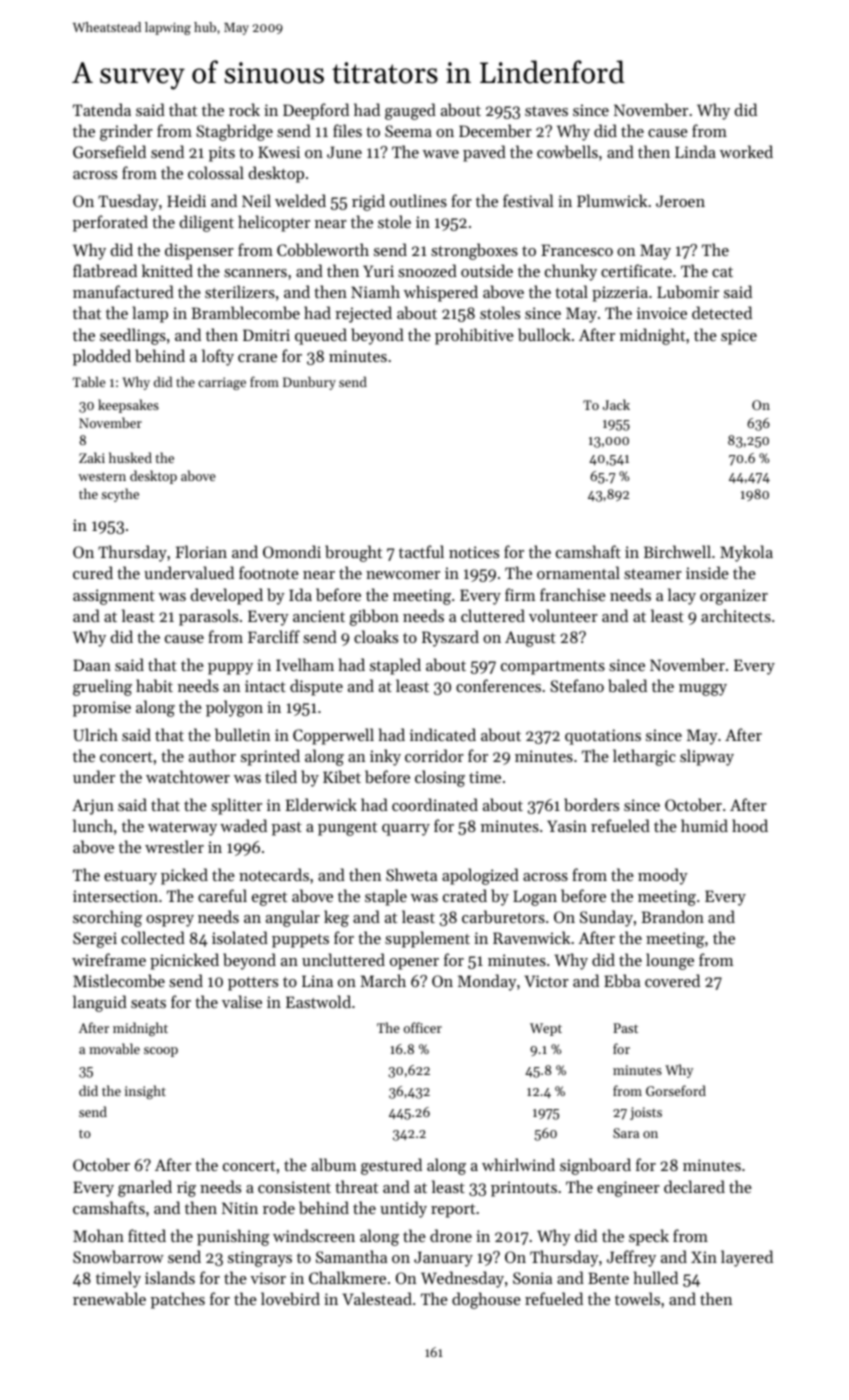 Image resolution: width=849 pixels, height=1400 pixels. I want to click on Linda, so click(695, 151).
